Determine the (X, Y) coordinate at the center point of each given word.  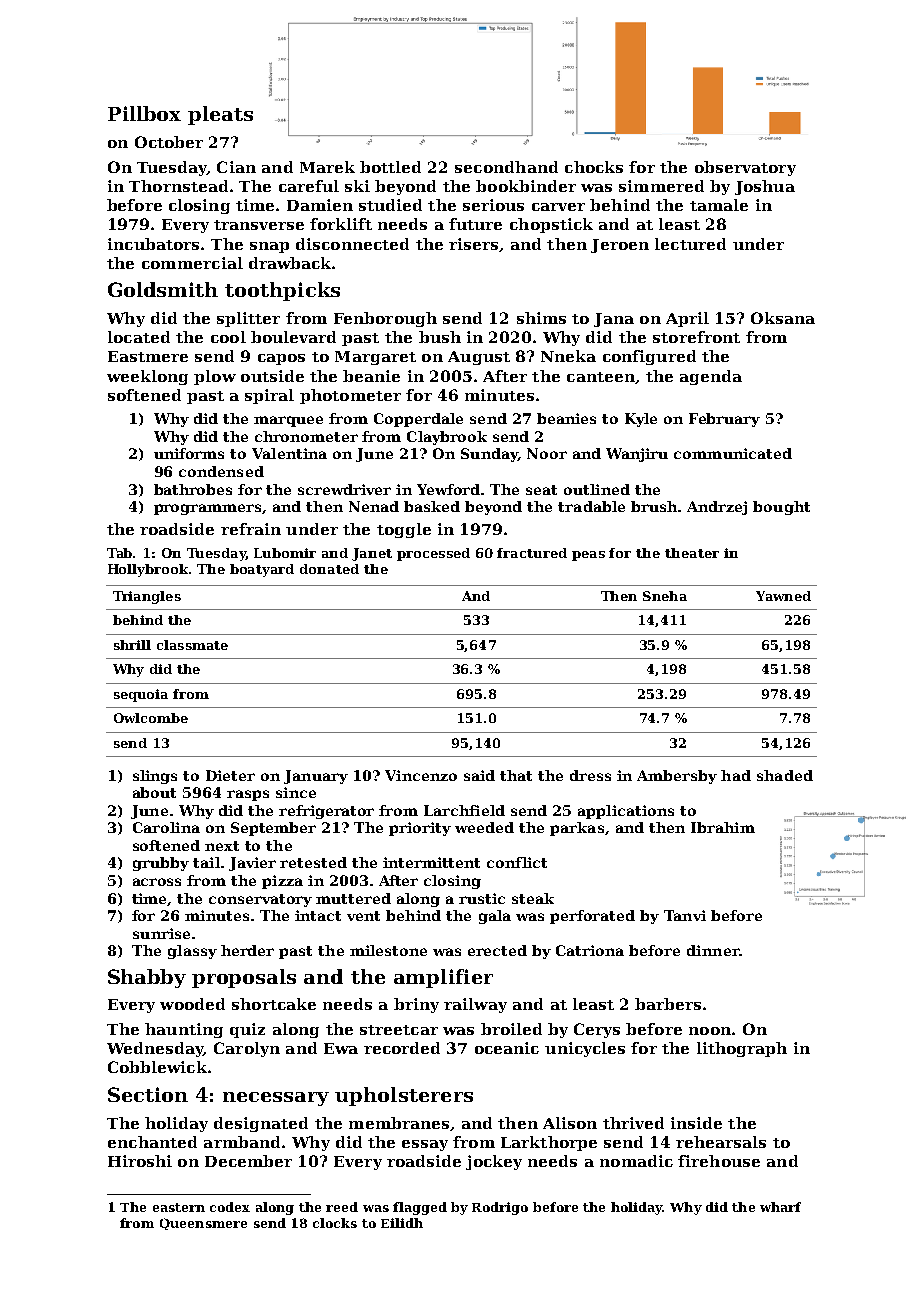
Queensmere (203, 1224)
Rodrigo (500, 1208)
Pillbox (144, 113)
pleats (220, 115)
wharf (780, 1207)
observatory (745, 168)
